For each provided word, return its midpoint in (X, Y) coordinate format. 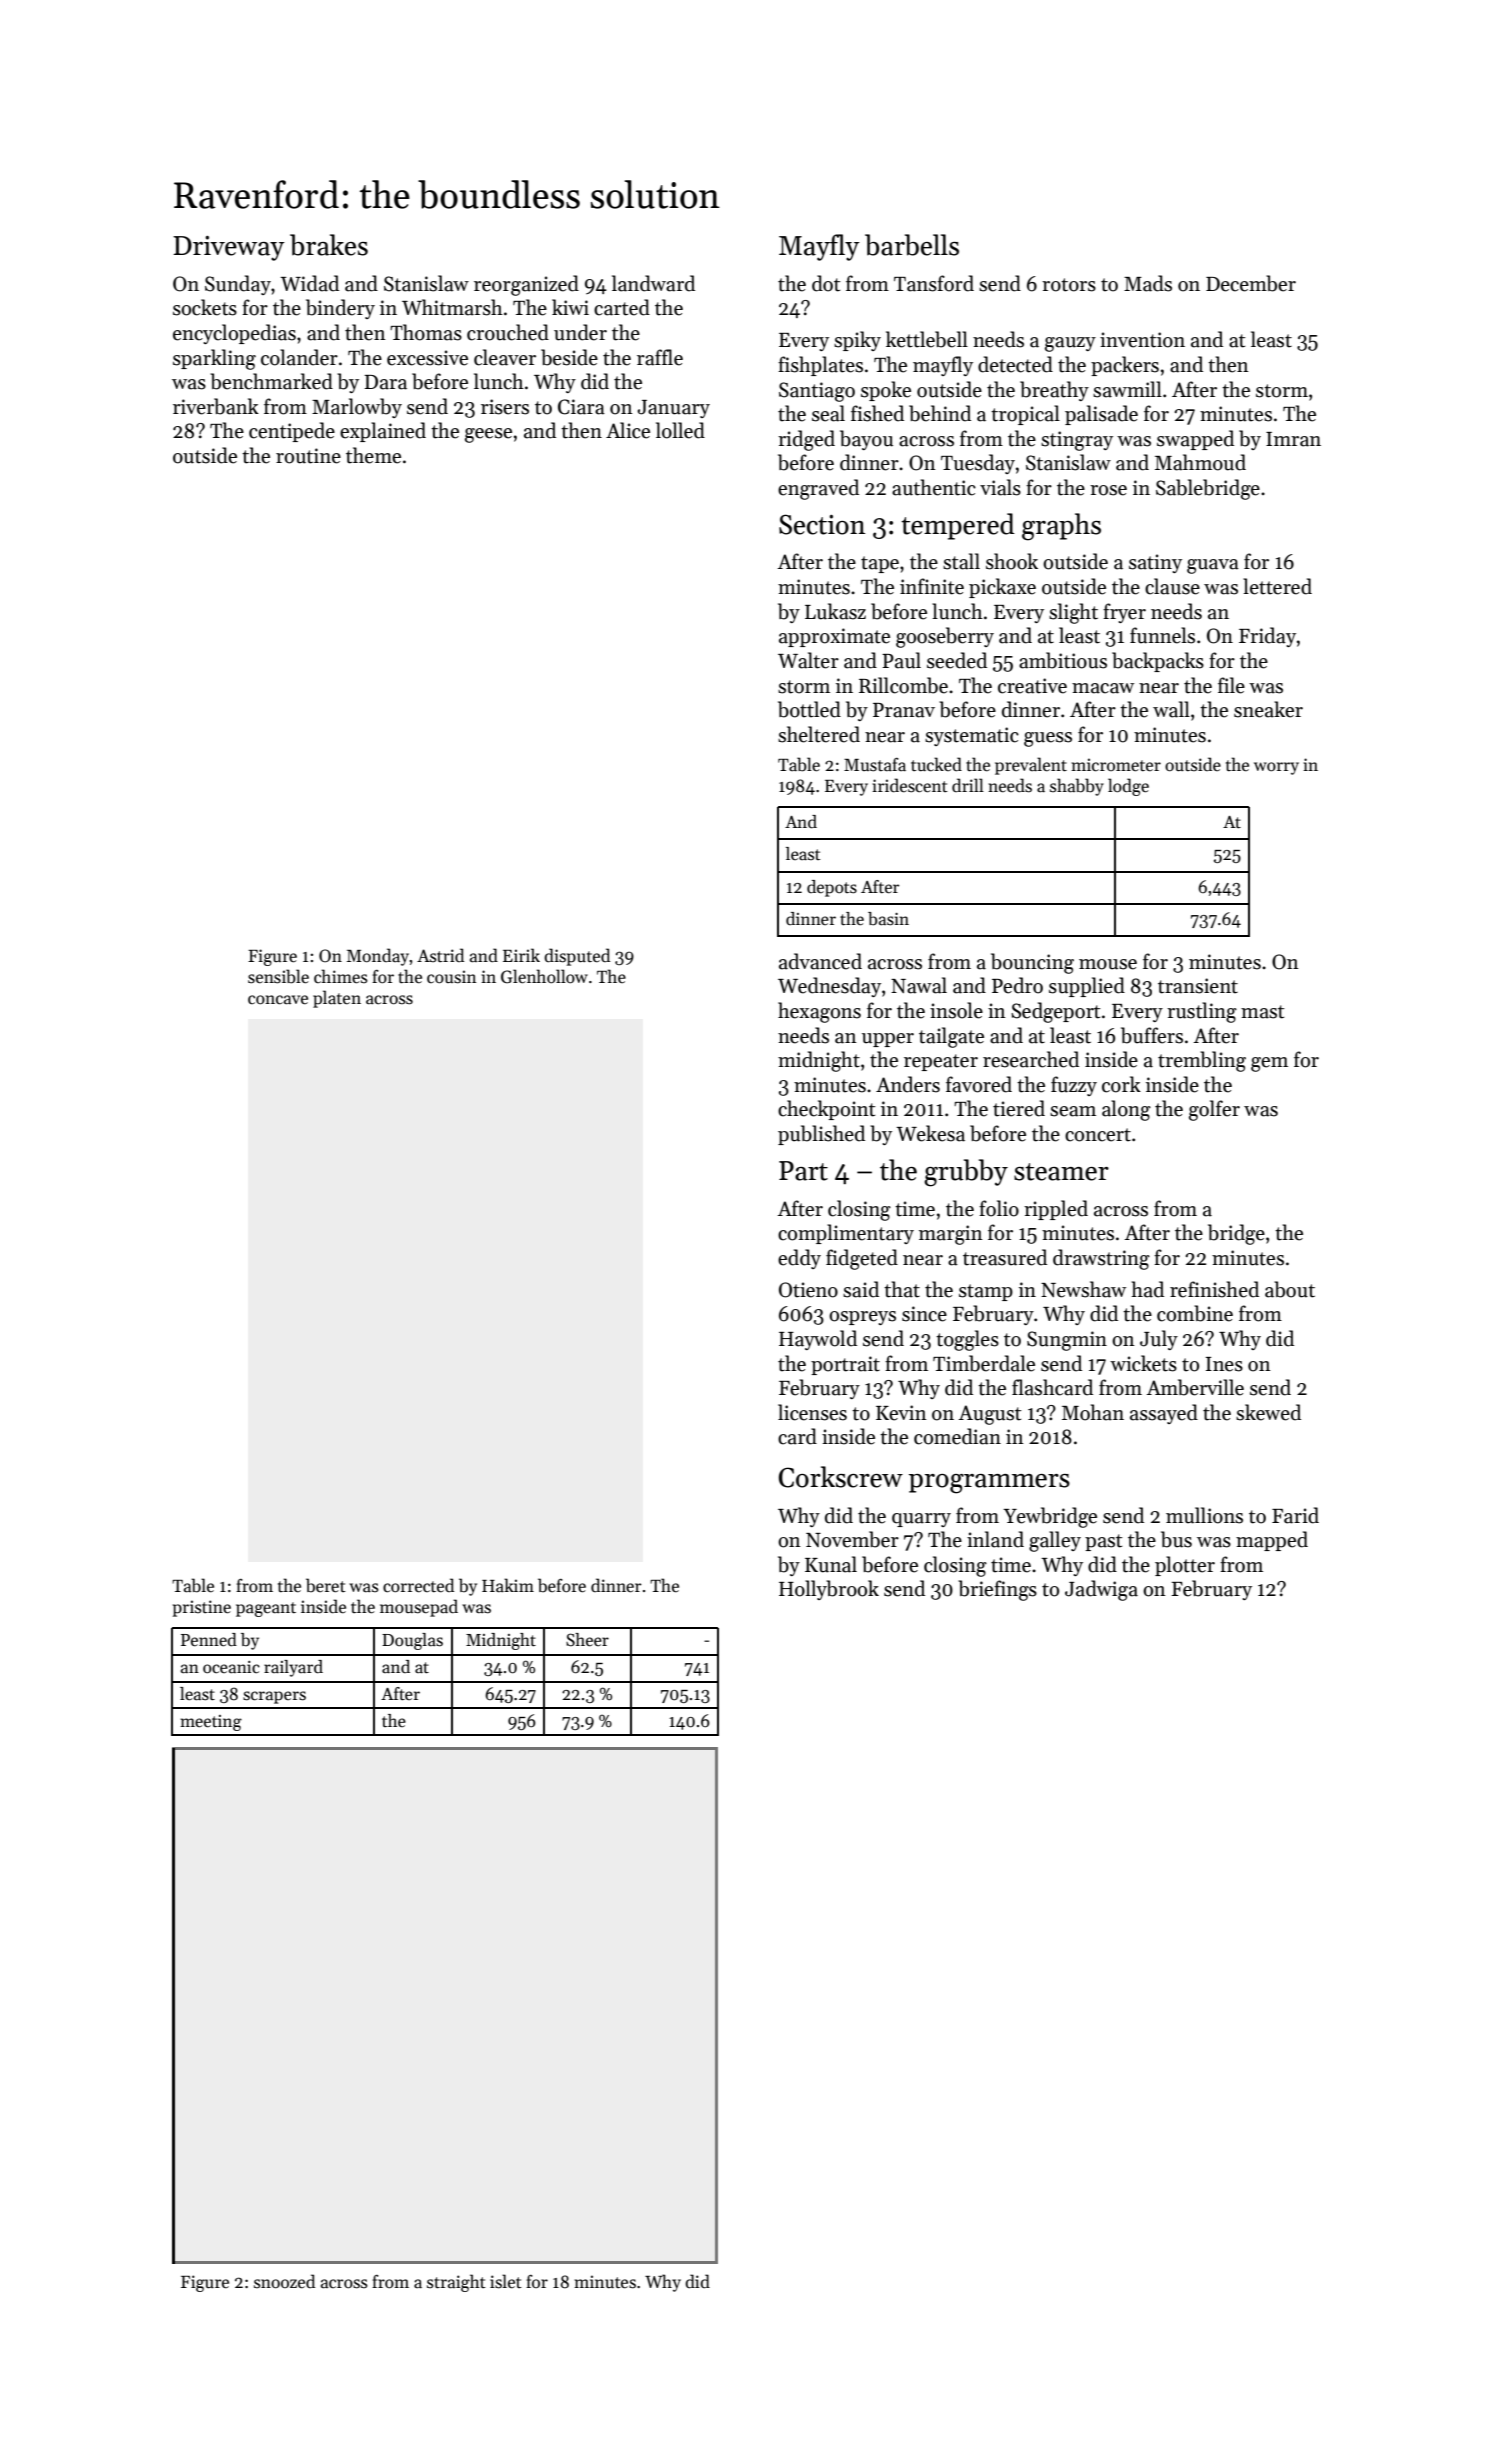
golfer (1214, 1110)
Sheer (587, 1640)
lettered (1277, 586)
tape (880, 564)
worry (1276, 768)
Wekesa (930, 1133)
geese (488, 435)
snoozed (284, 2281)
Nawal (919, 985)
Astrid (440, 955)
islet (506, 2281)
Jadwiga (1101, 1590)
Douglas (412, 1641)
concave (278, 1000)
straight (456, 2283)
